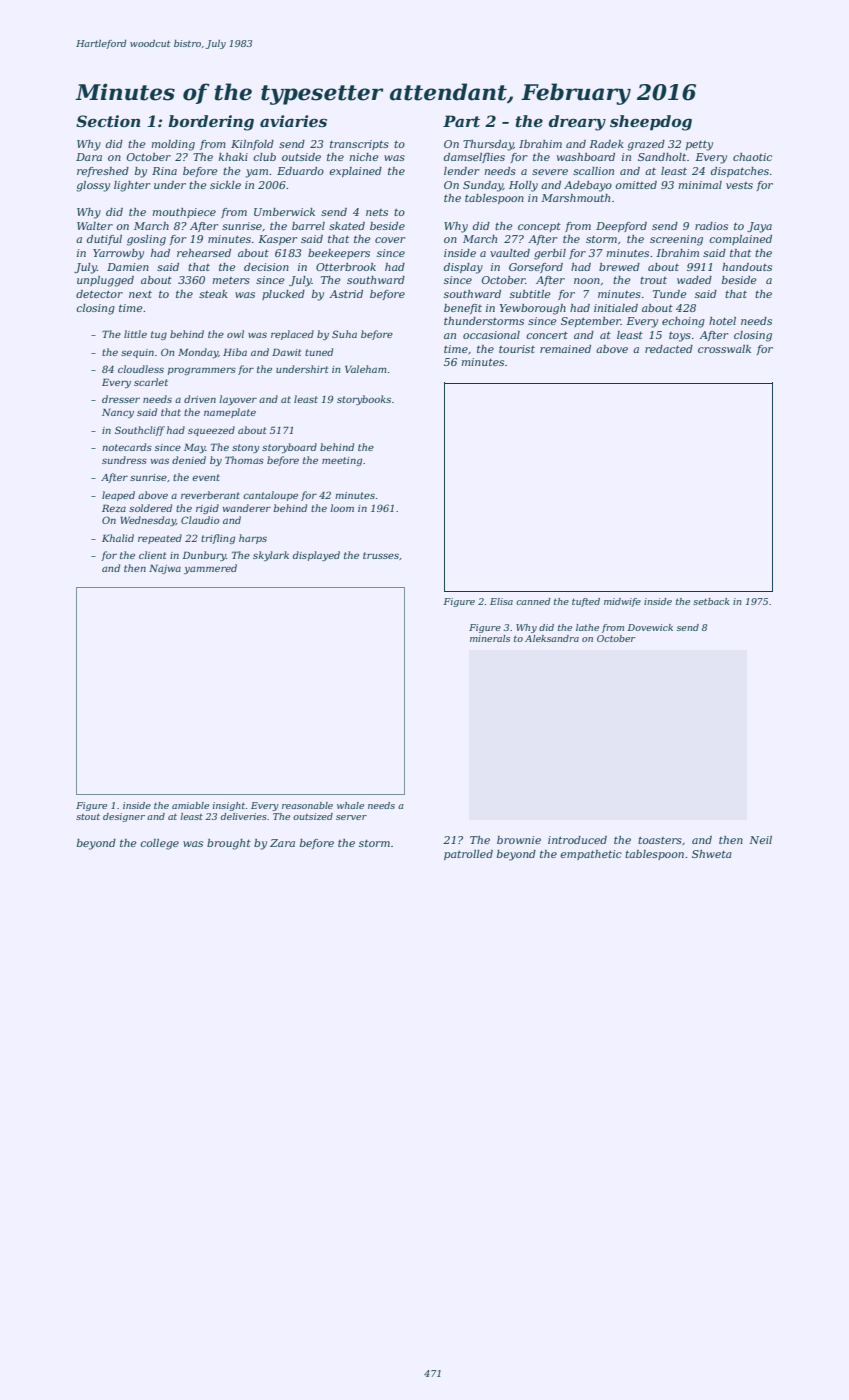  Describe the element at coordinates (622, 602) in the screenshot. I see `midwife` at that location.
